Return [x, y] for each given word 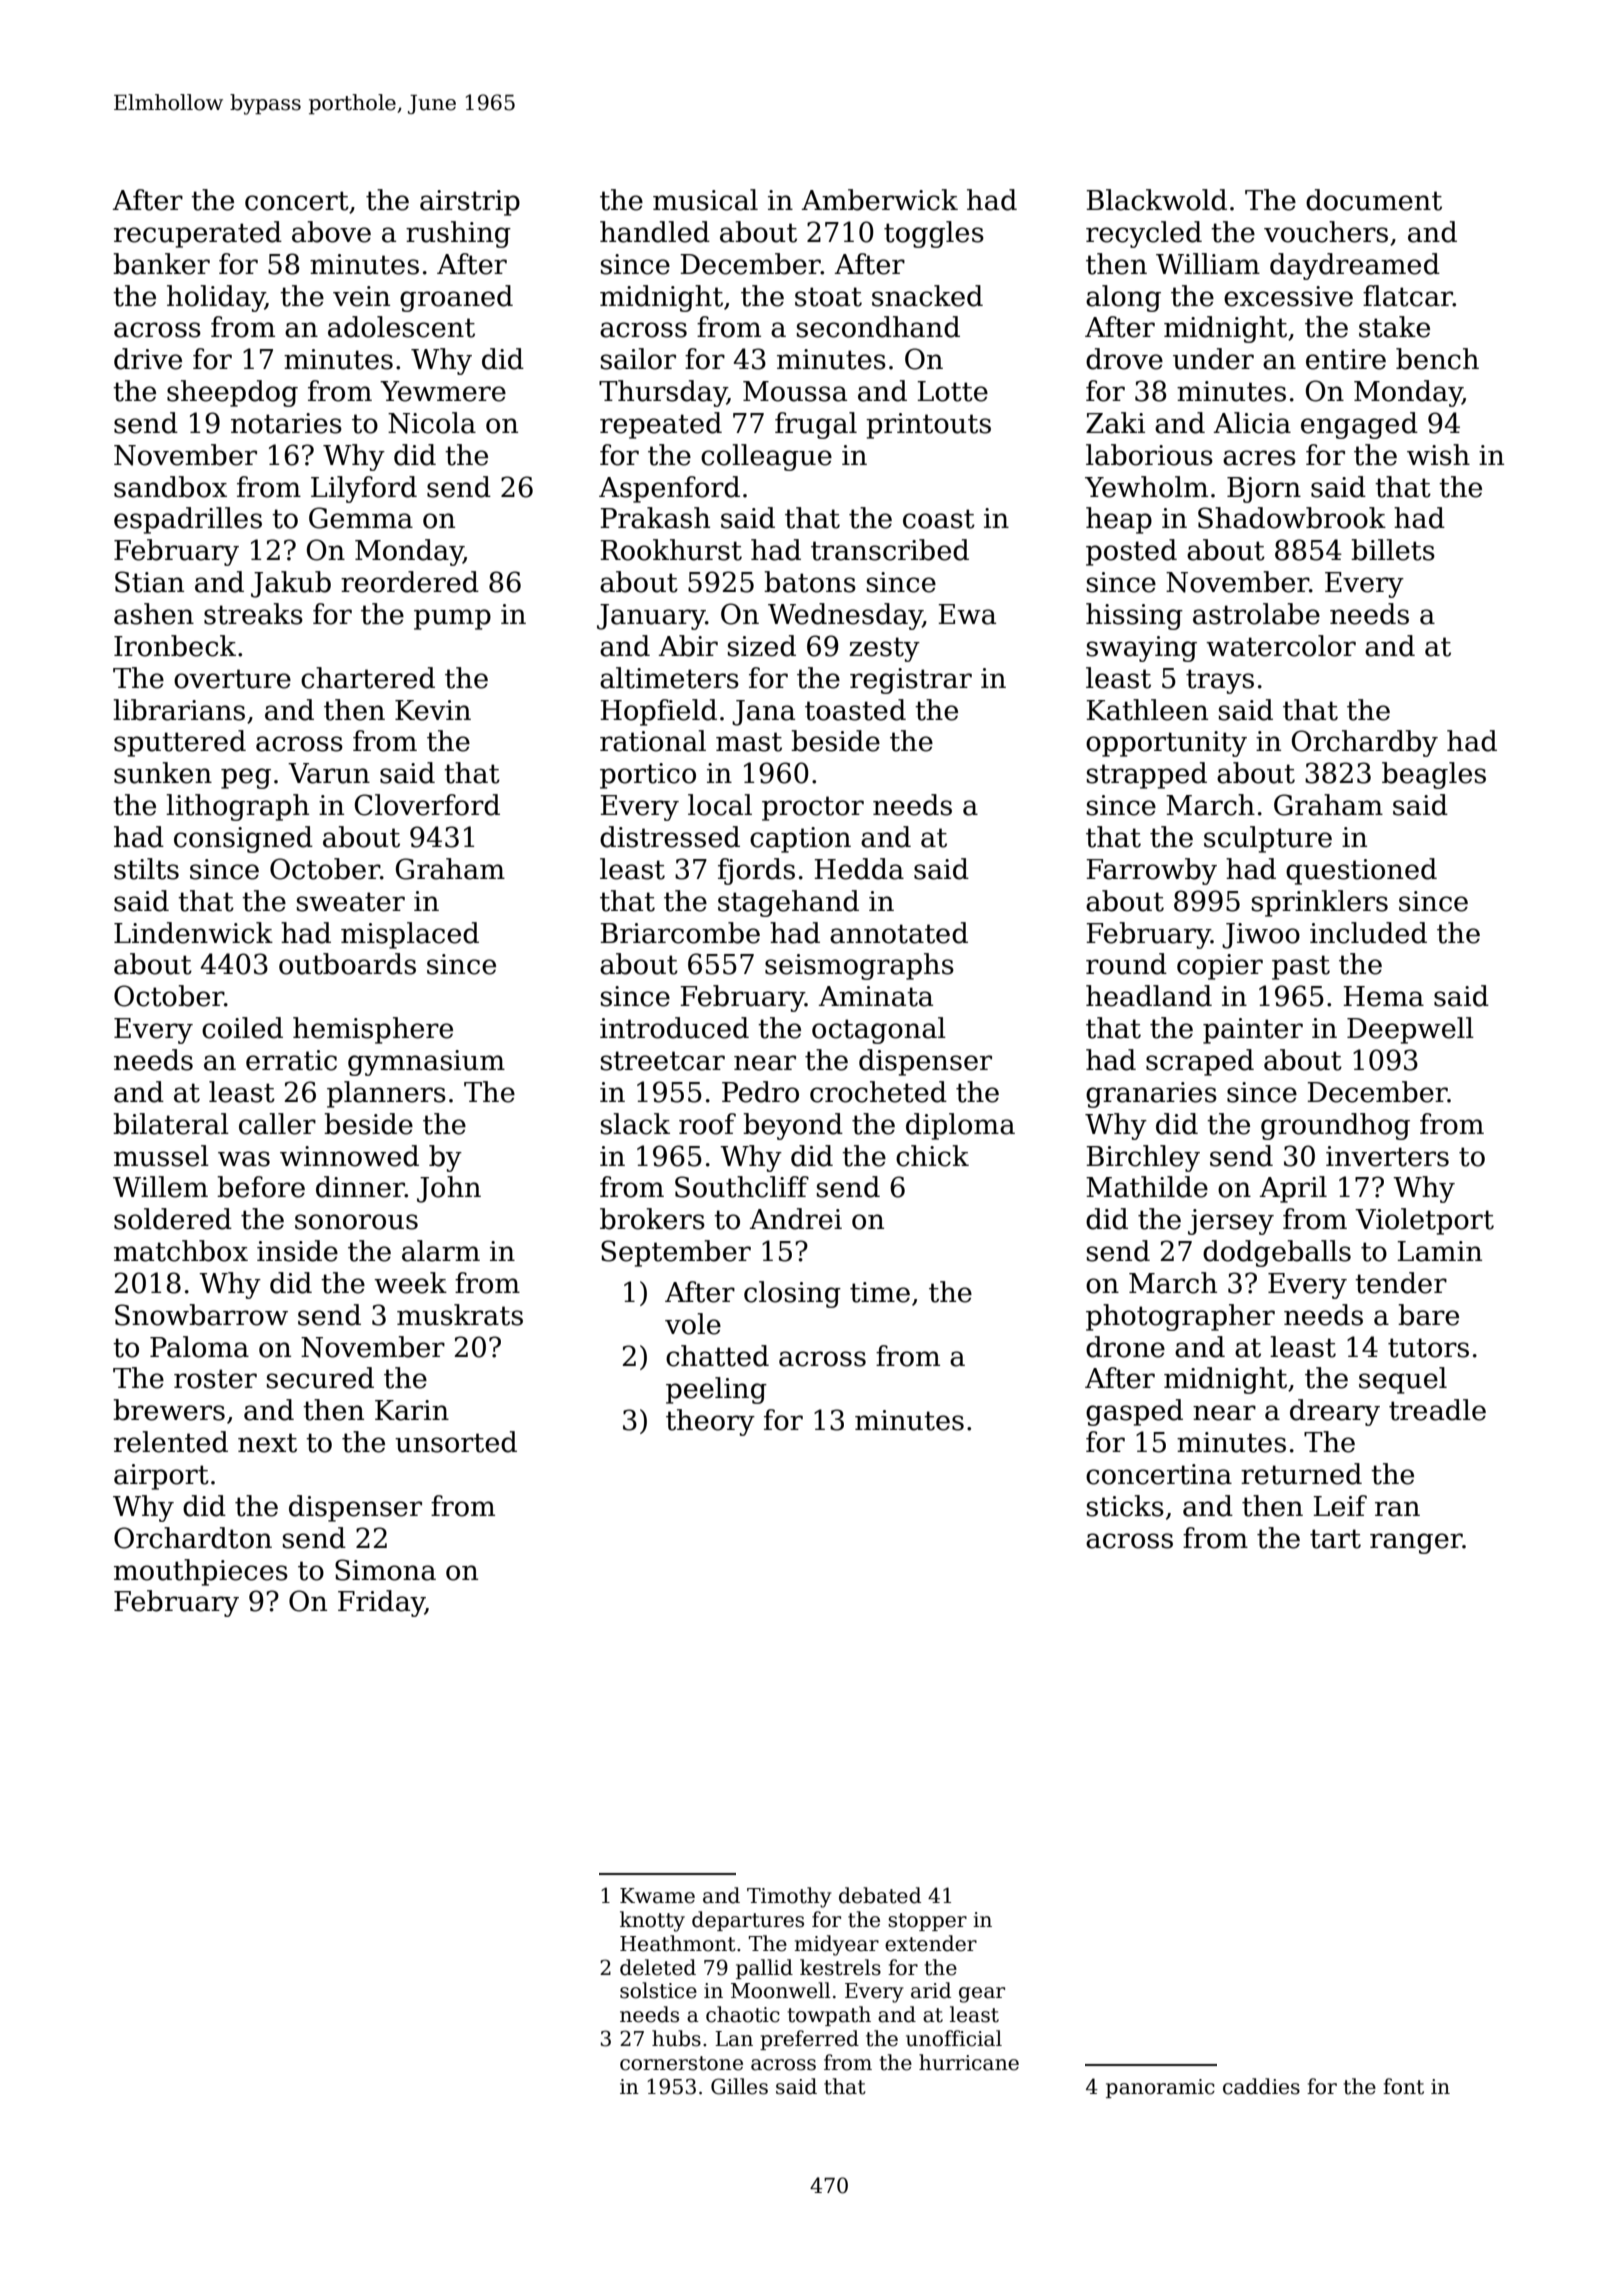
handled [655, 232]
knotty [652, 1921]
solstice [658, 1990]
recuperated [198, 234]
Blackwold [1156, 200]
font [1403, 2086]
